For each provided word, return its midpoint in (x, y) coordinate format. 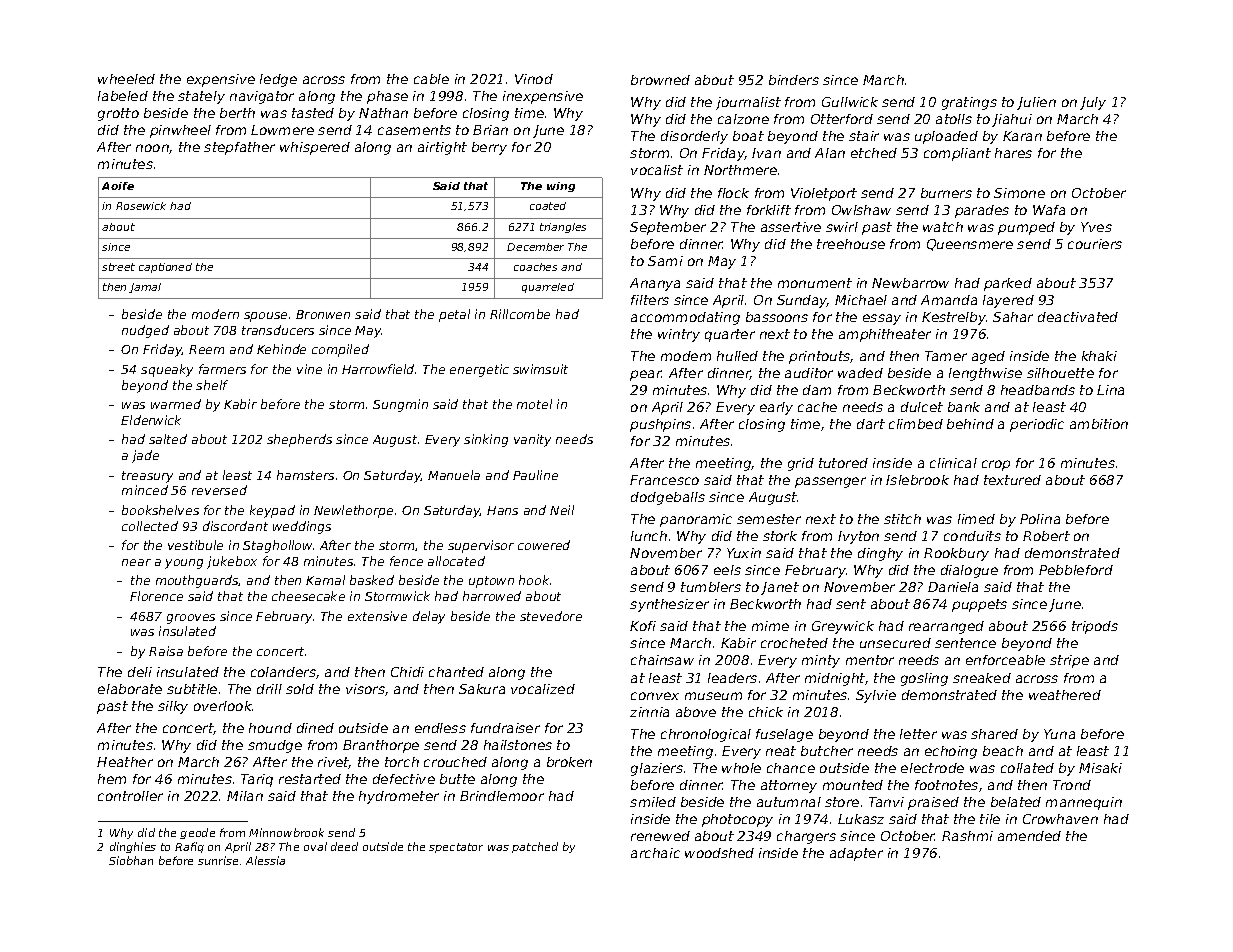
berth (237, 113)
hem (112, 779)
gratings (969, 103)
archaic (655, 853)
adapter (856, 854)
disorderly (694, 137)
